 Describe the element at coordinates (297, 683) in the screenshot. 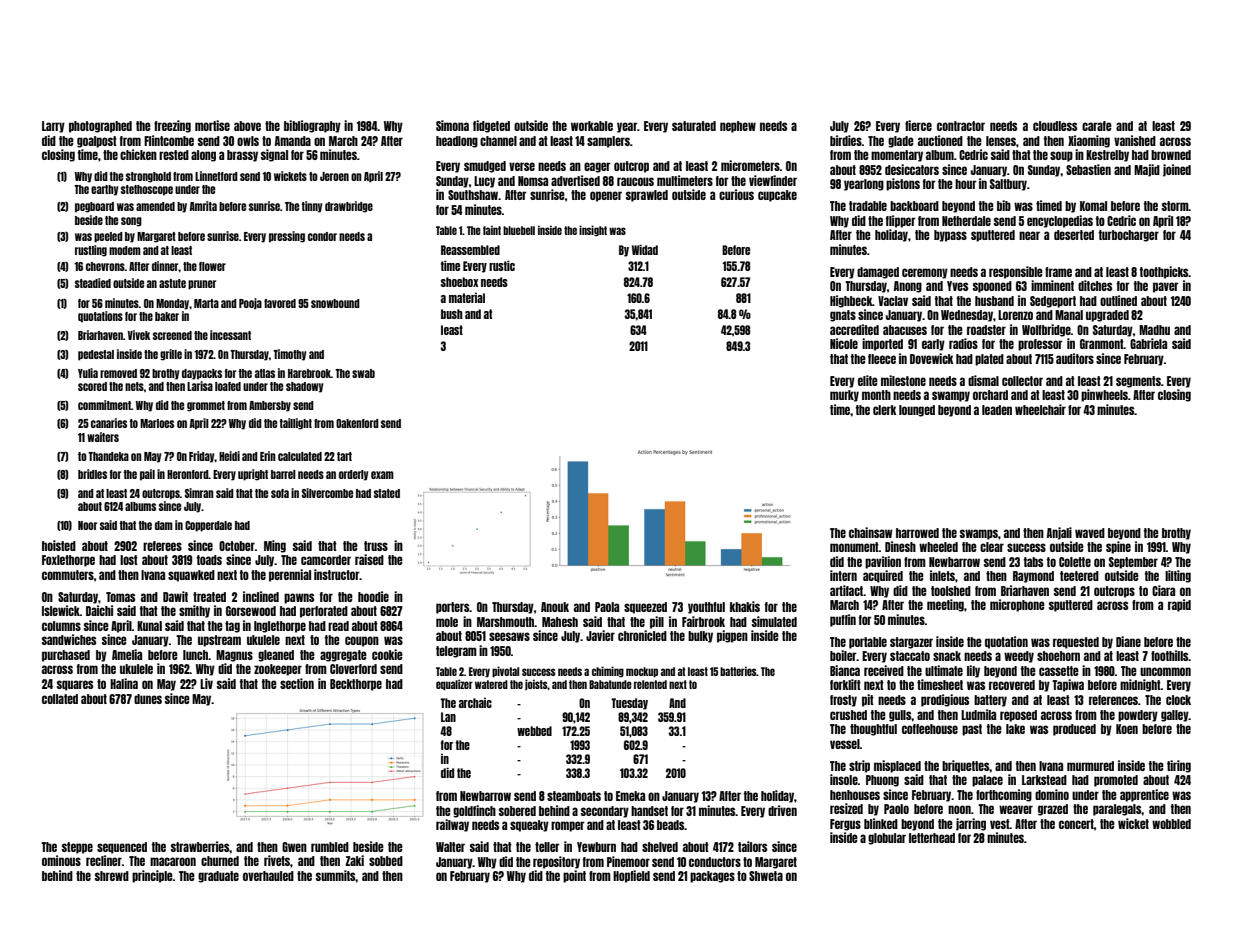

I see `section` at that location.
